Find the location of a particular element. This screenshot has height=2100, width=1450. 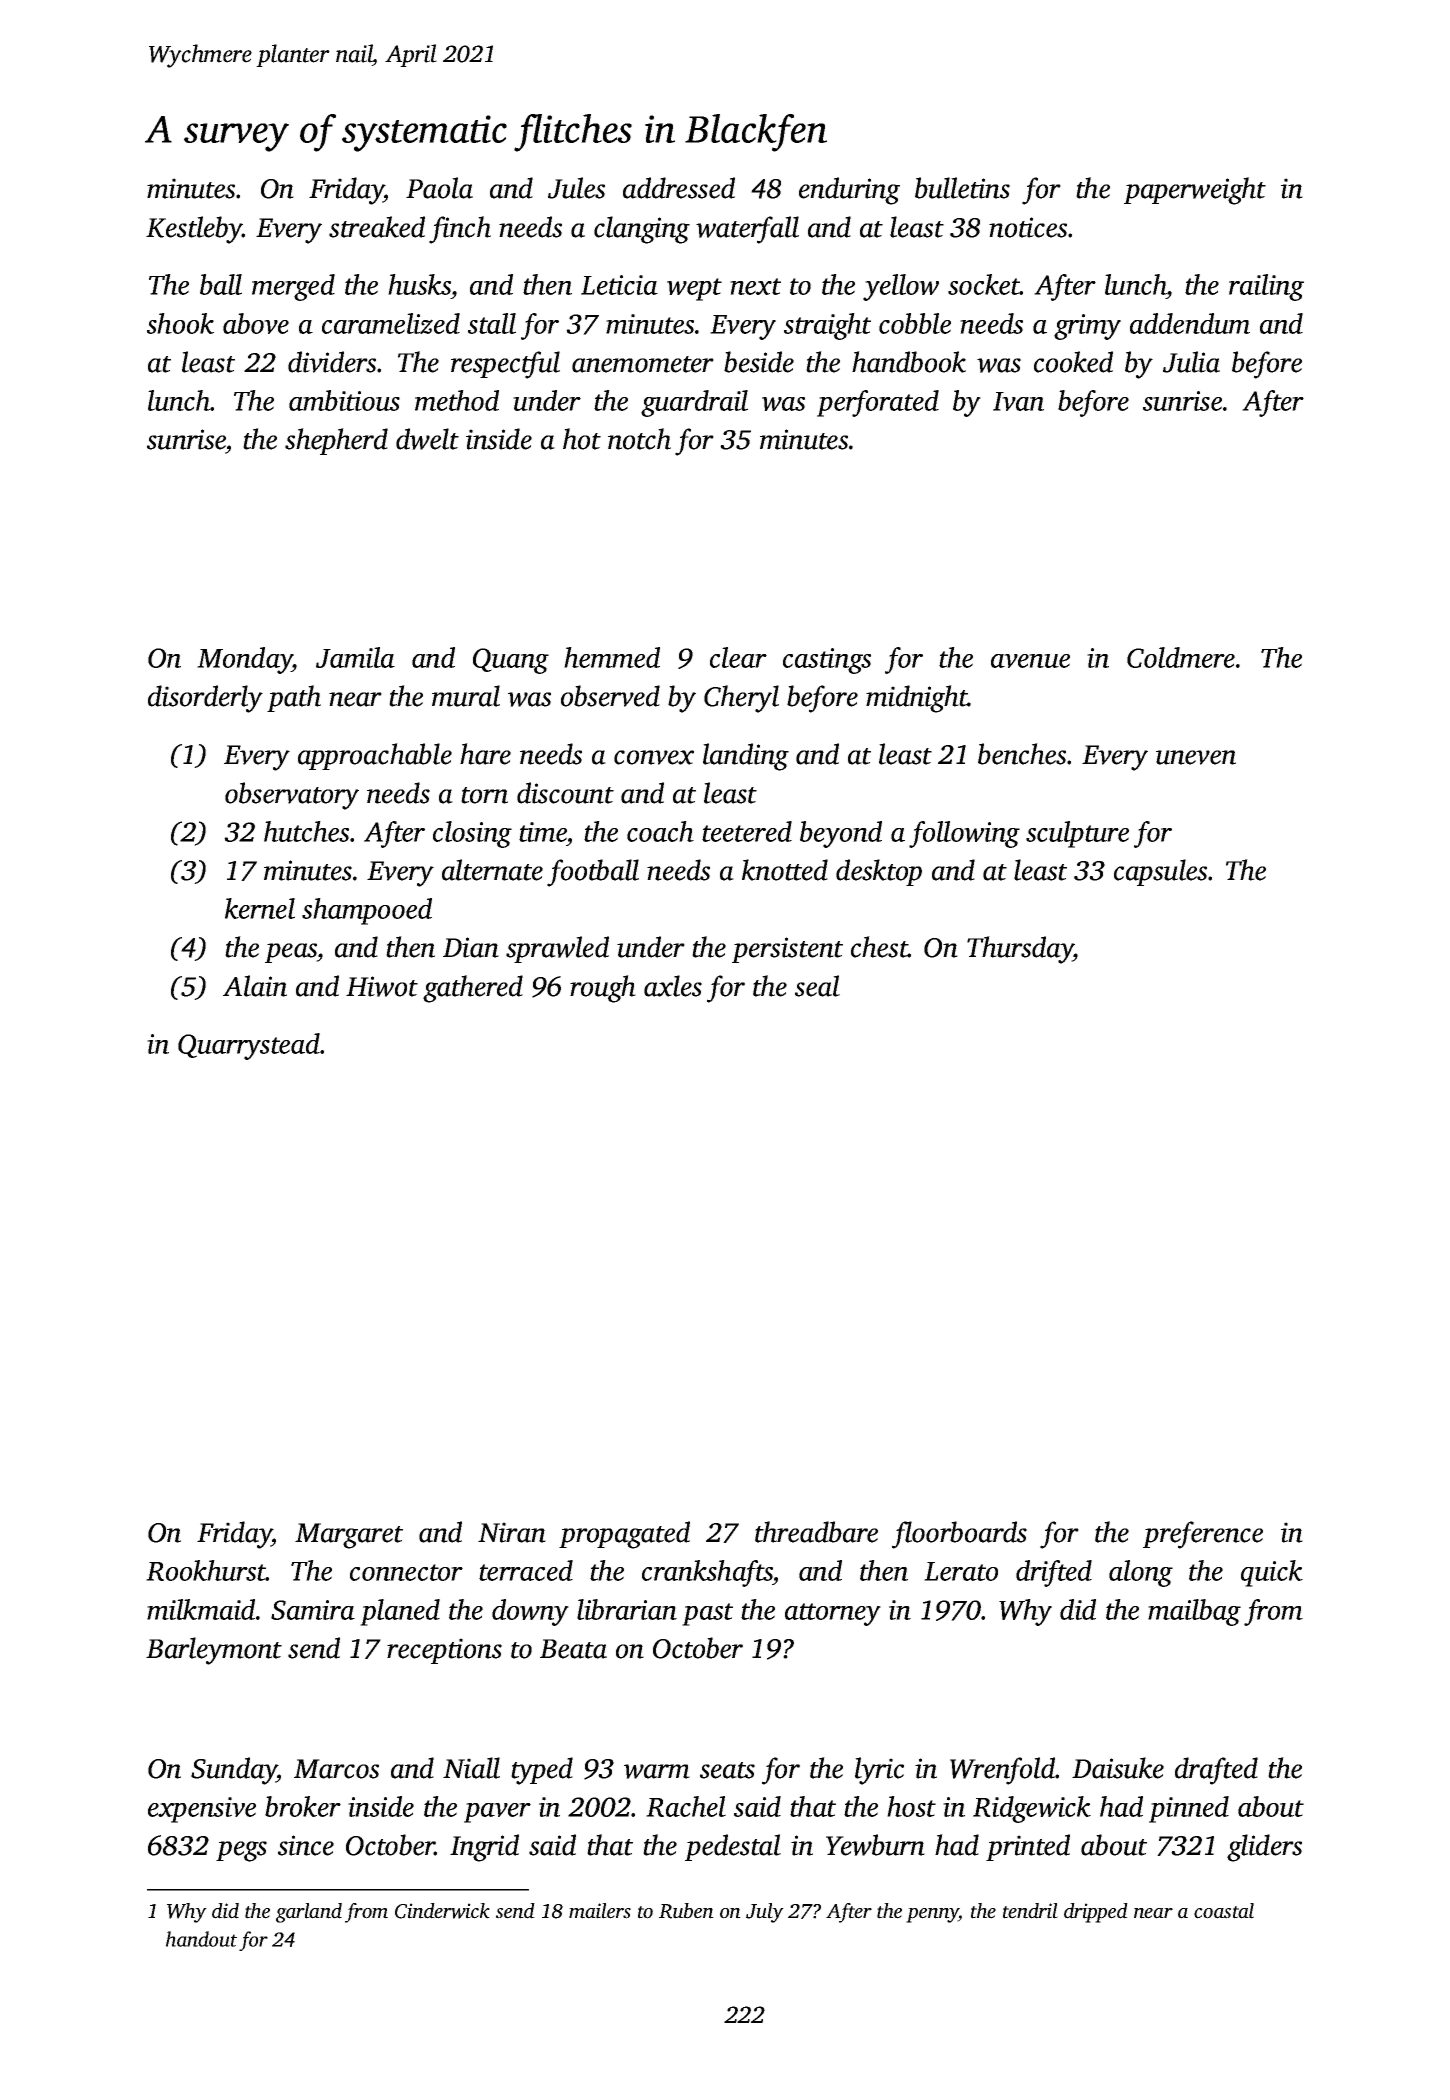

Ruben is located at coordinates (686, 1911).
